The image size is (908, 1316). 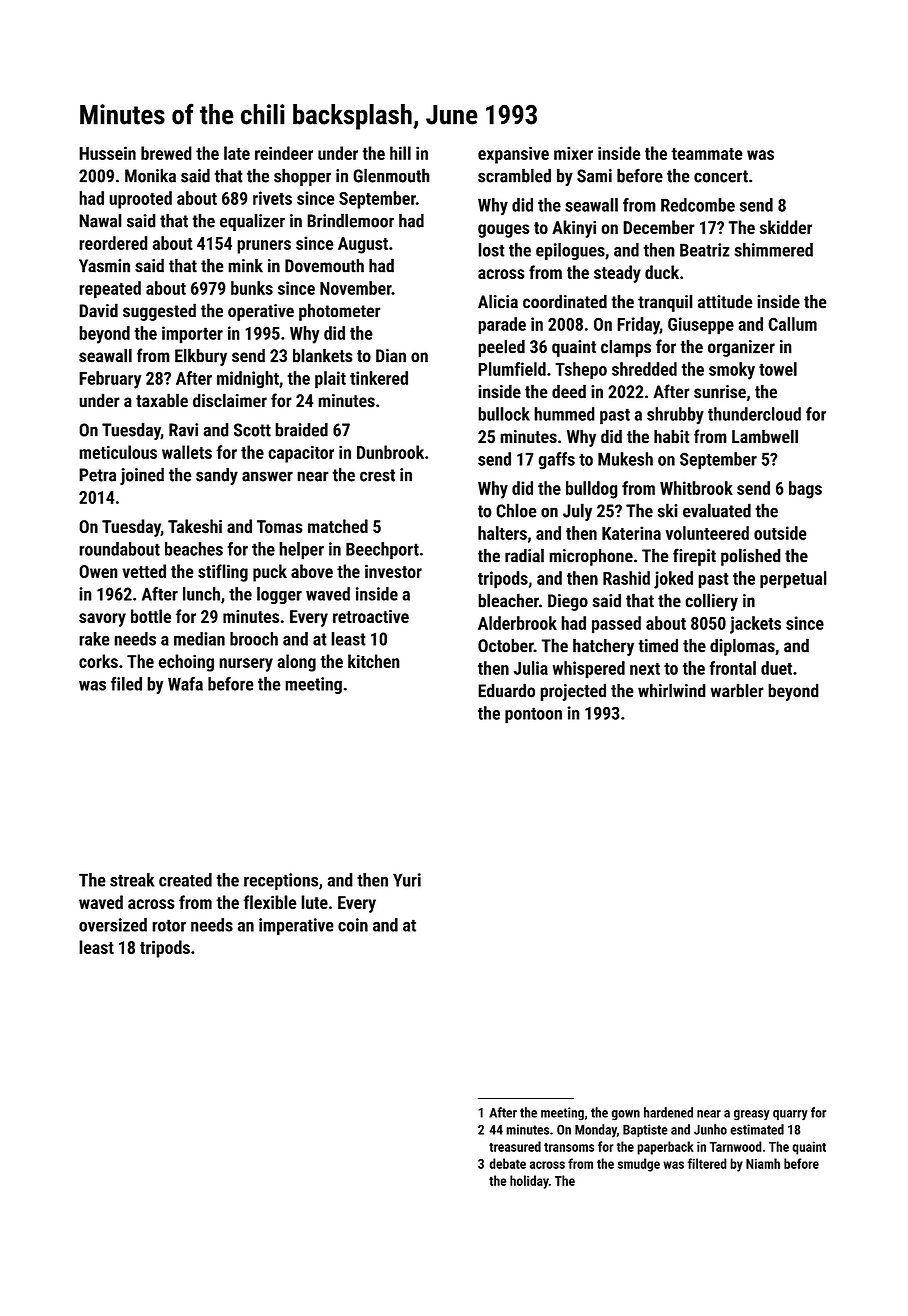 What do you see at coordinates (707, 154) in the image?
I see `teammate` at bounding box center [707, 154].
